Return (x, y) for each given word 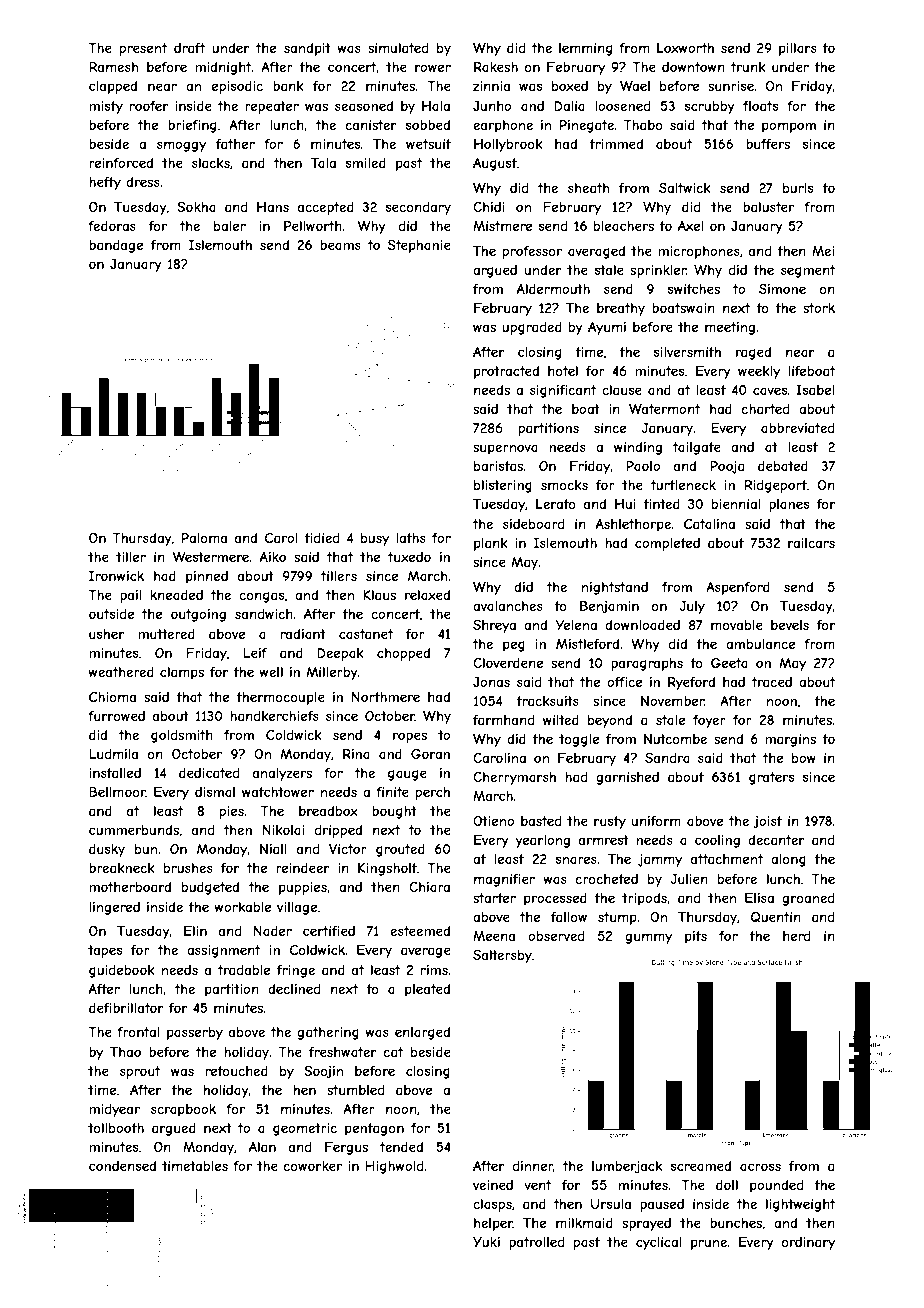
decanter (776, 840)
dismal (215, 792)
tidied (321, 538)
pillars (798, 49)
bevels (790, 625)
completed (667, 544)
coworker (313, 1166)
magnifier (504, 880)
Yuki (486, 1242)
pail (131, 596)
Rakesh (496, 67)
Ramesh (113, 67)
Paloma (204, 538)
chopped (403, 654)
